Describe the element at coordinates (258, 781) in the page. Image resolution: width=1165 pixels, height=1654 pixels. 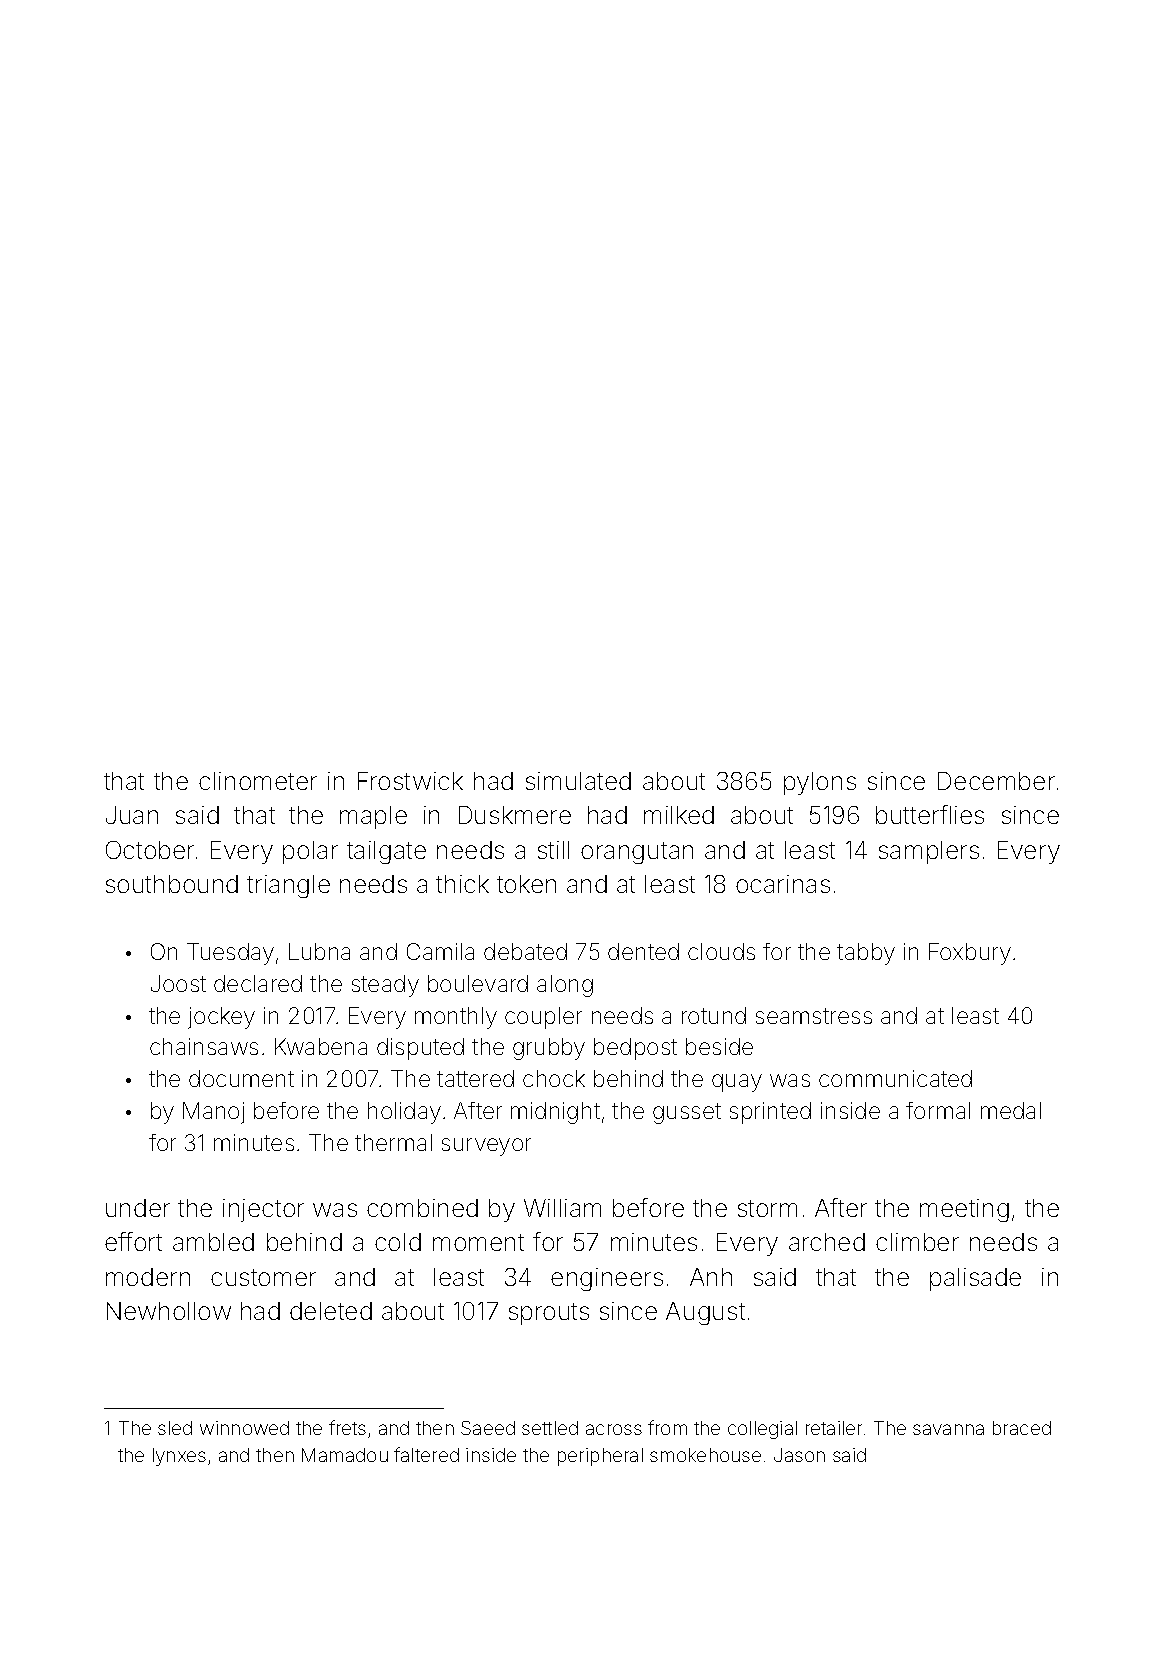
I see `clinometer` at that location.
